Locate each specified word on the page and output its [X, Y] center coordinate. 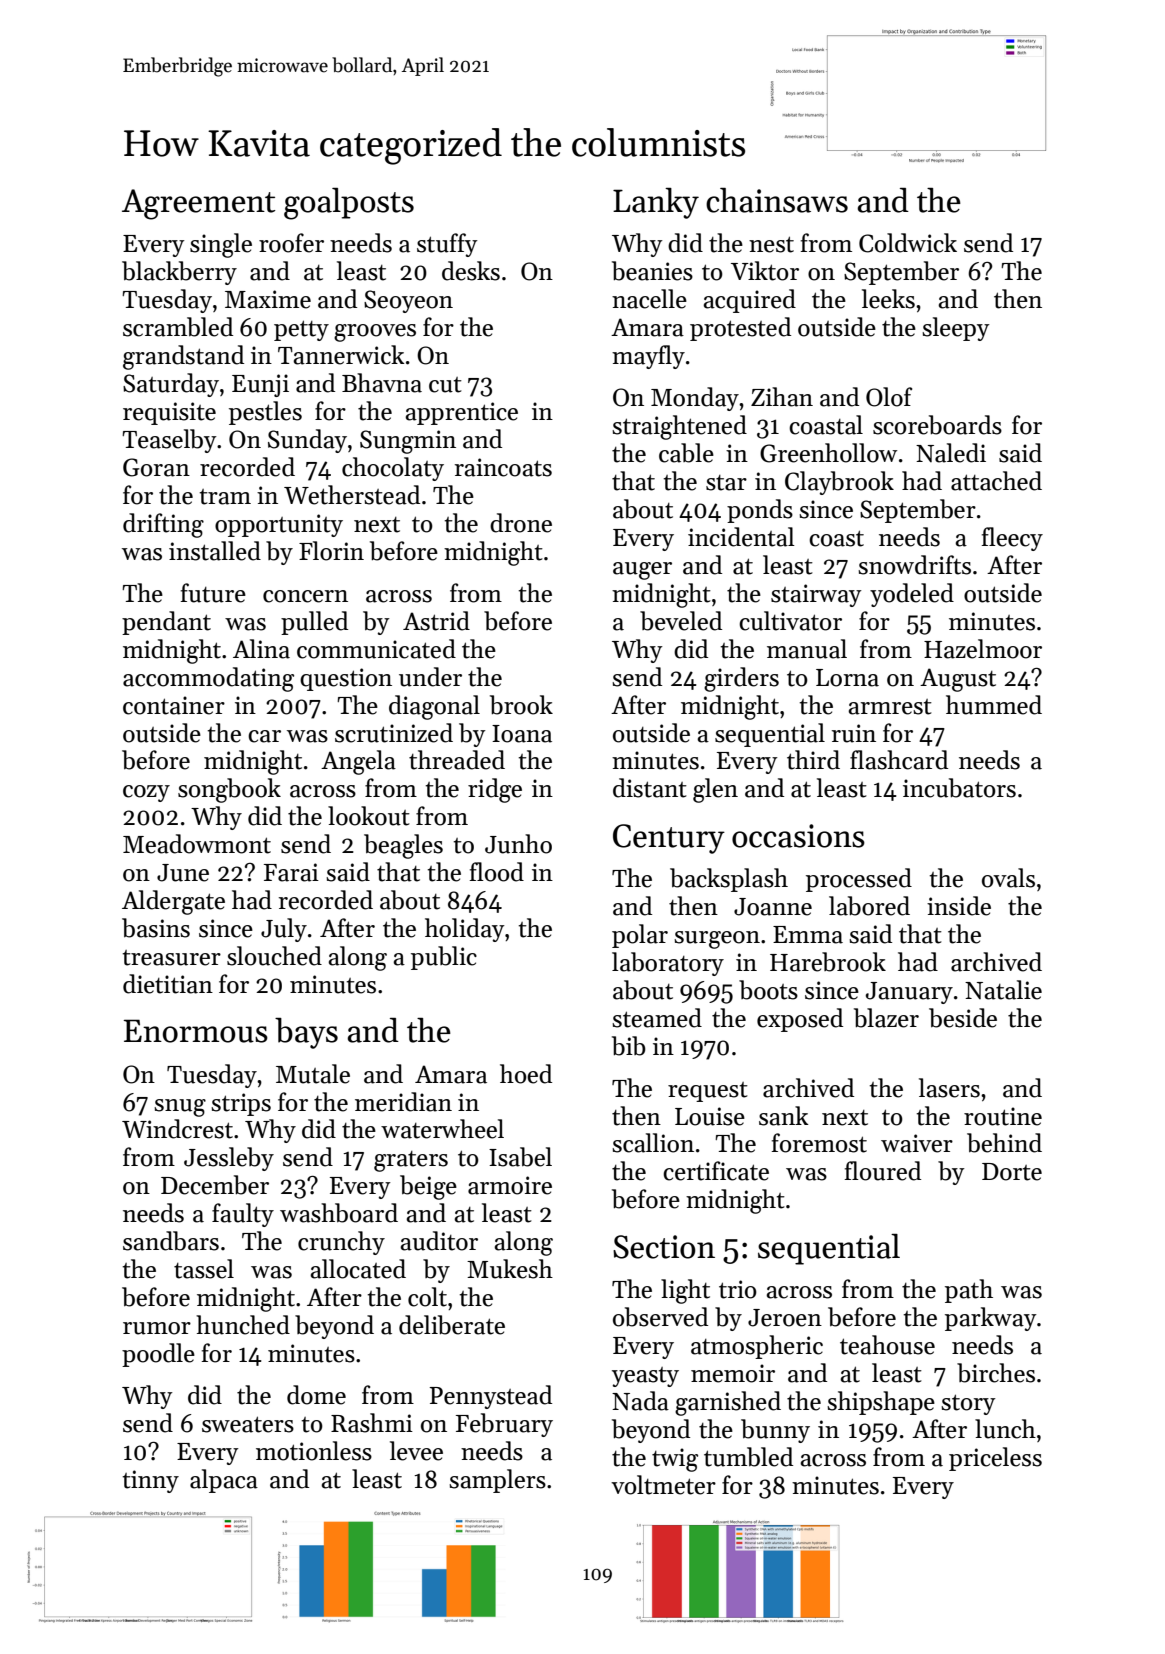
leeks [888, 299]
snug [180, 1108]
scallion [653, 1143]
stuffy [447, 245]
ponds [760, 511]
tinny [151, 1481]
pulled [314, 623]
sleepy [956, 329]
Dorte [1012, 1172]
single [221, 245]
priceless [995, 1459]
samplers [497, 1481]
